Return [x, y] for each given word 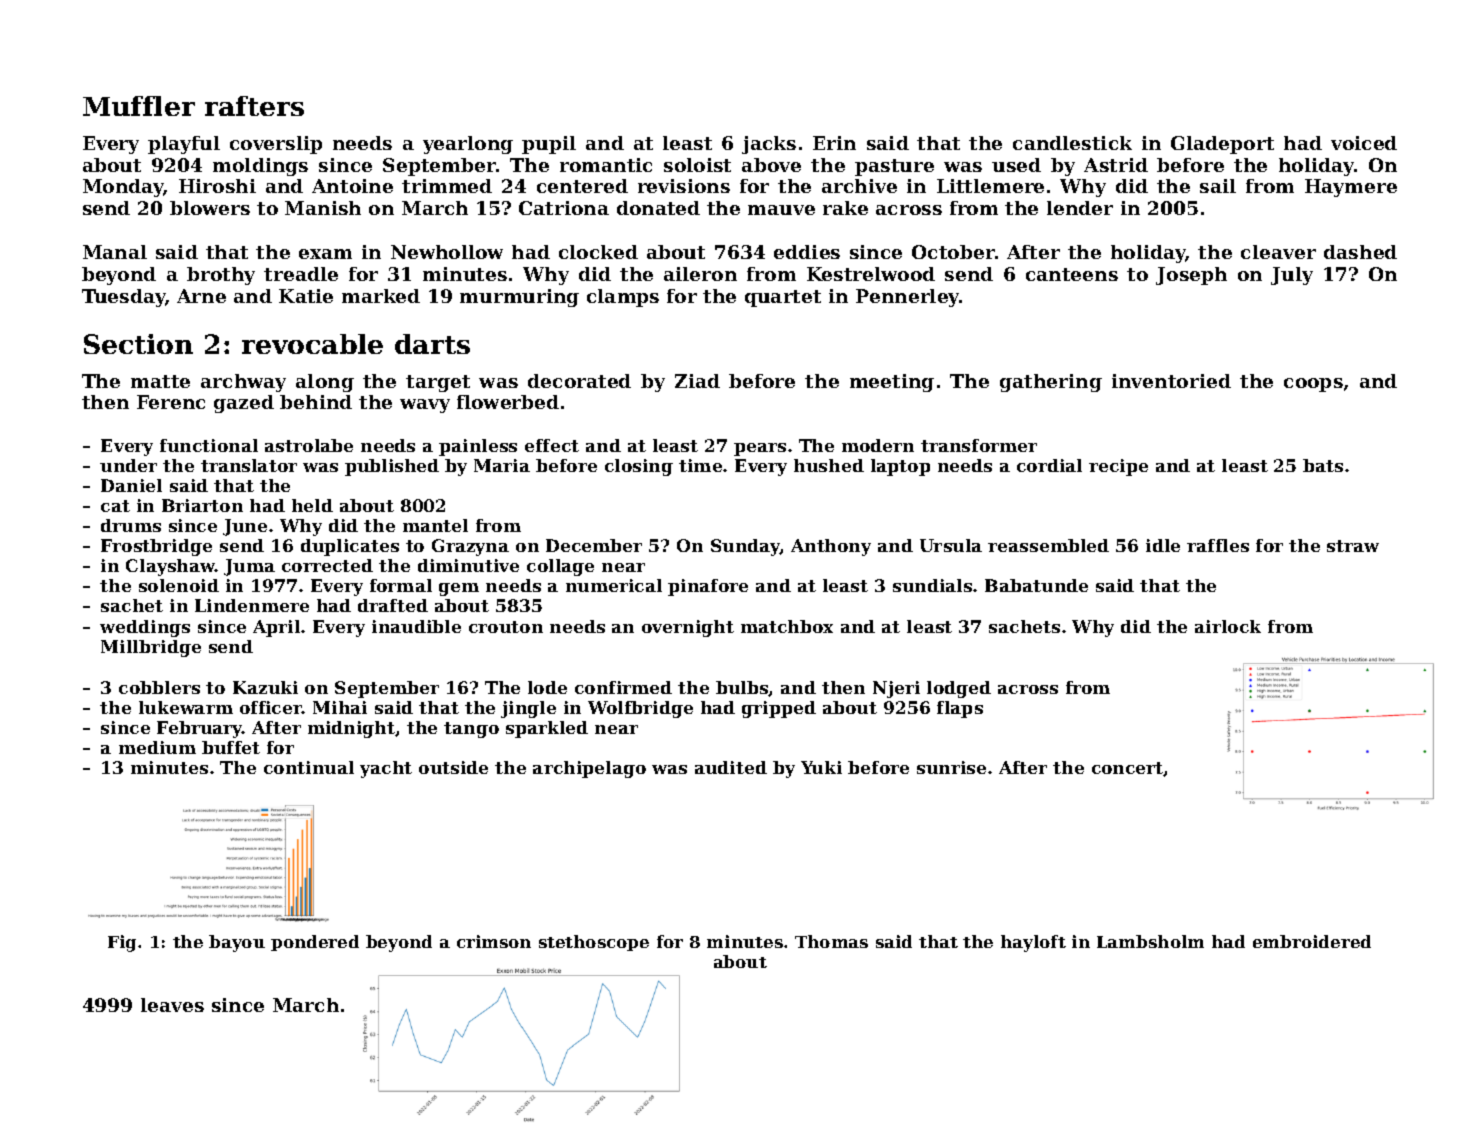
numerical [614, 585]
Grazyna [470, 547]
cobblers [159, 687]
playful [184, 145]
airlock [1228, 626]
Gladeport [1222, 145]
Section [138, 344]
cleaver [1278, 252]
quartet [783, 298]
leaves [172, 1005]
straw [1353, 546]
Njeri [896, 689]
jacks [769, 145]
